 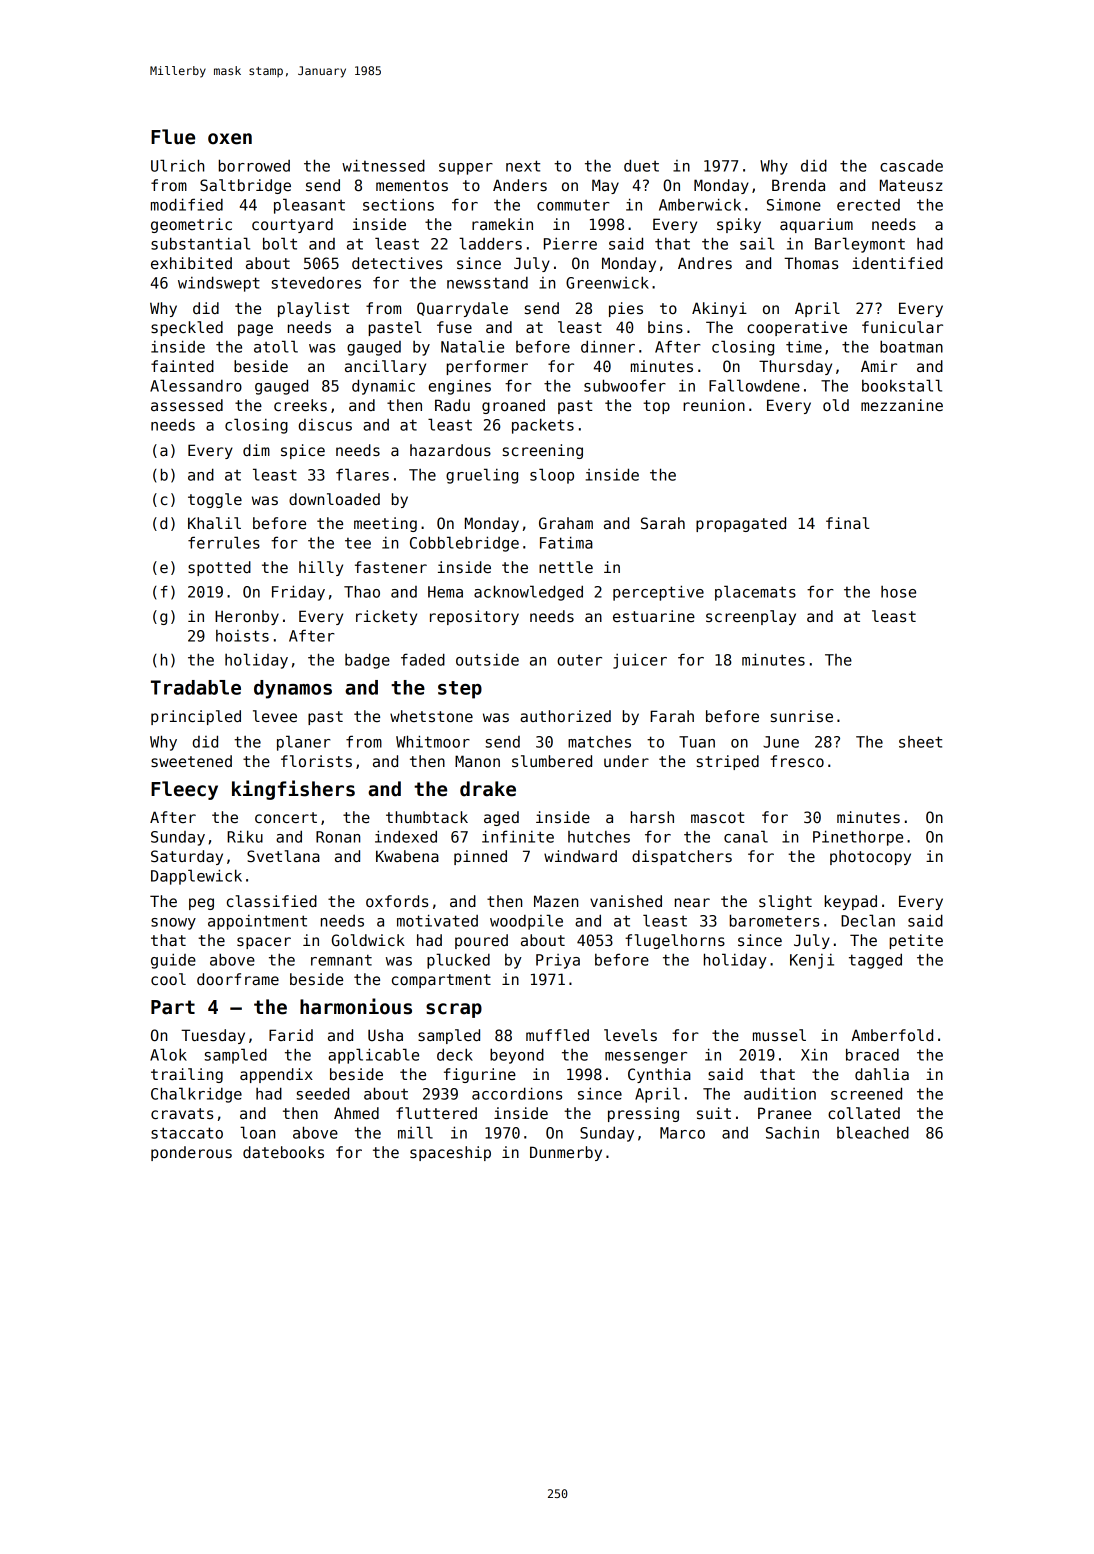 What do you see at coordinates (487, 367) in the screenshot?
I see `performer` at bounding box center [487, 367].
